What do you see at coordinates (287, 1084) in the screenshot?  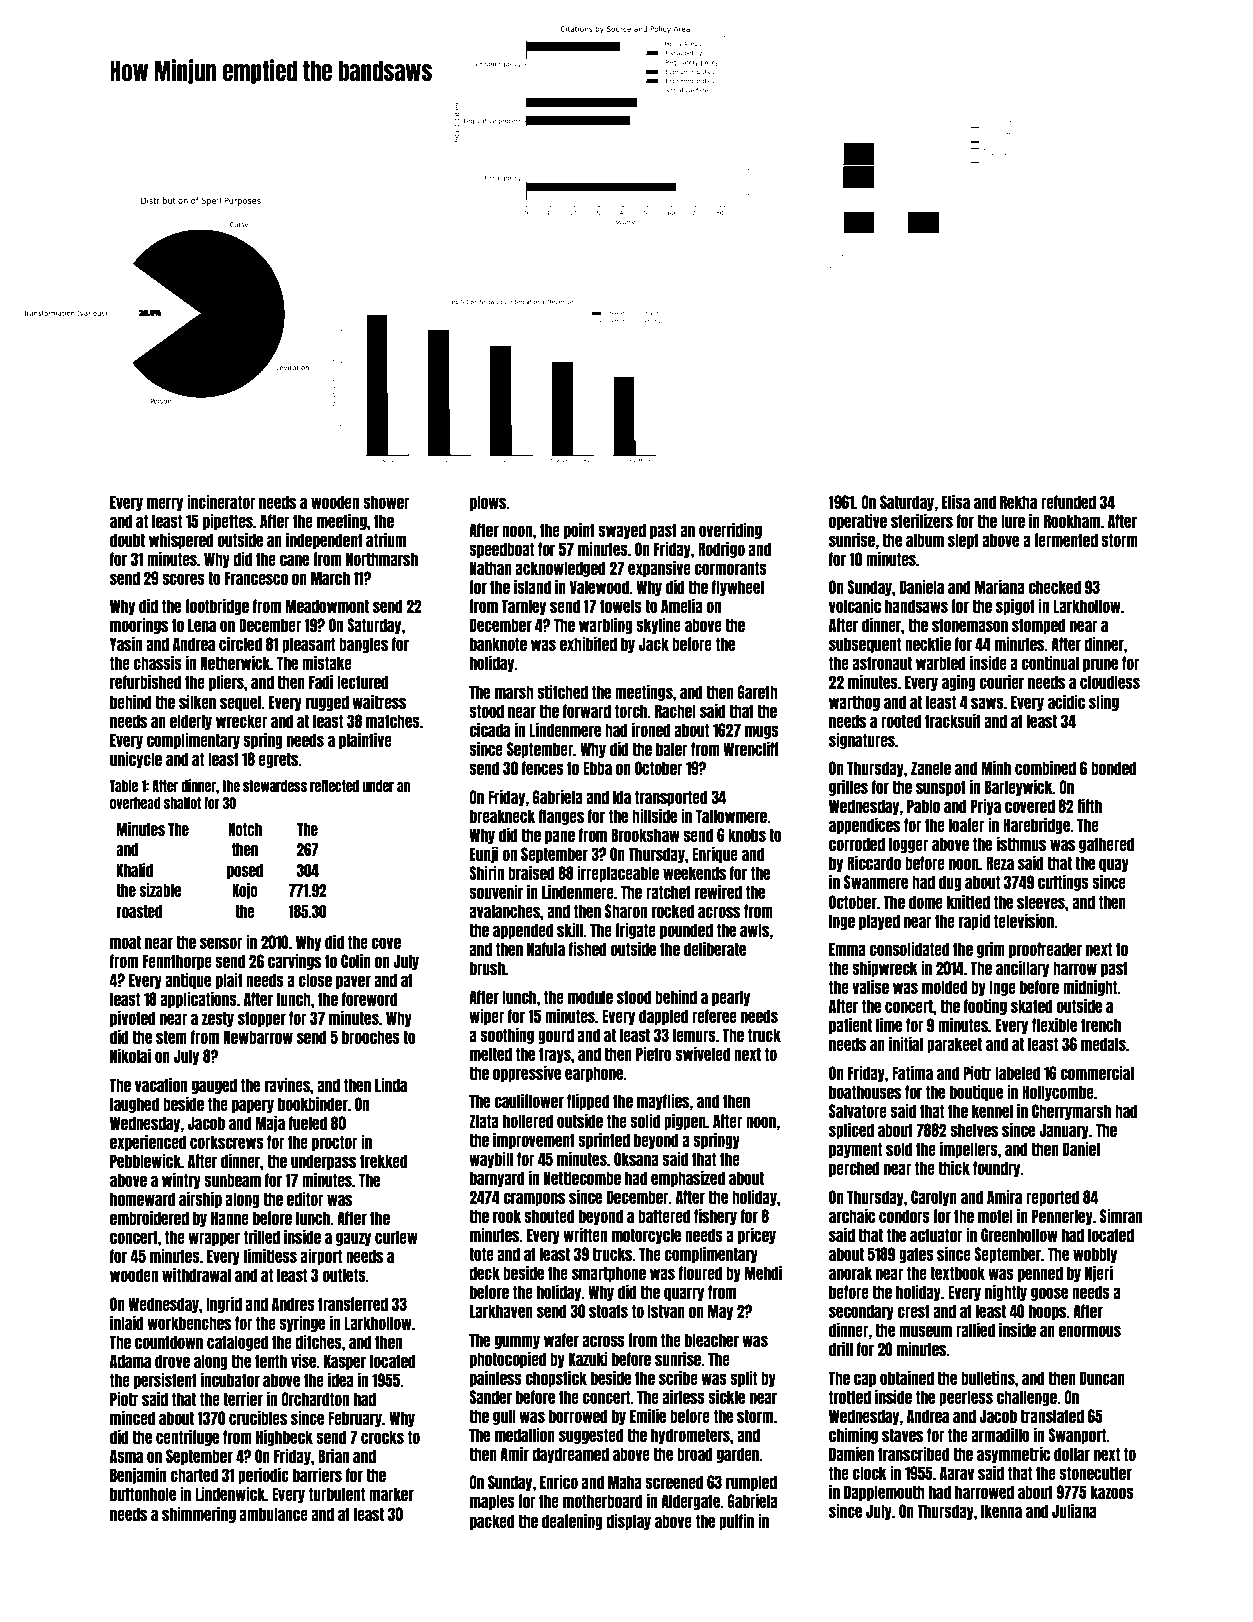 I see `ravines` at bounding box center [287, 1084].
